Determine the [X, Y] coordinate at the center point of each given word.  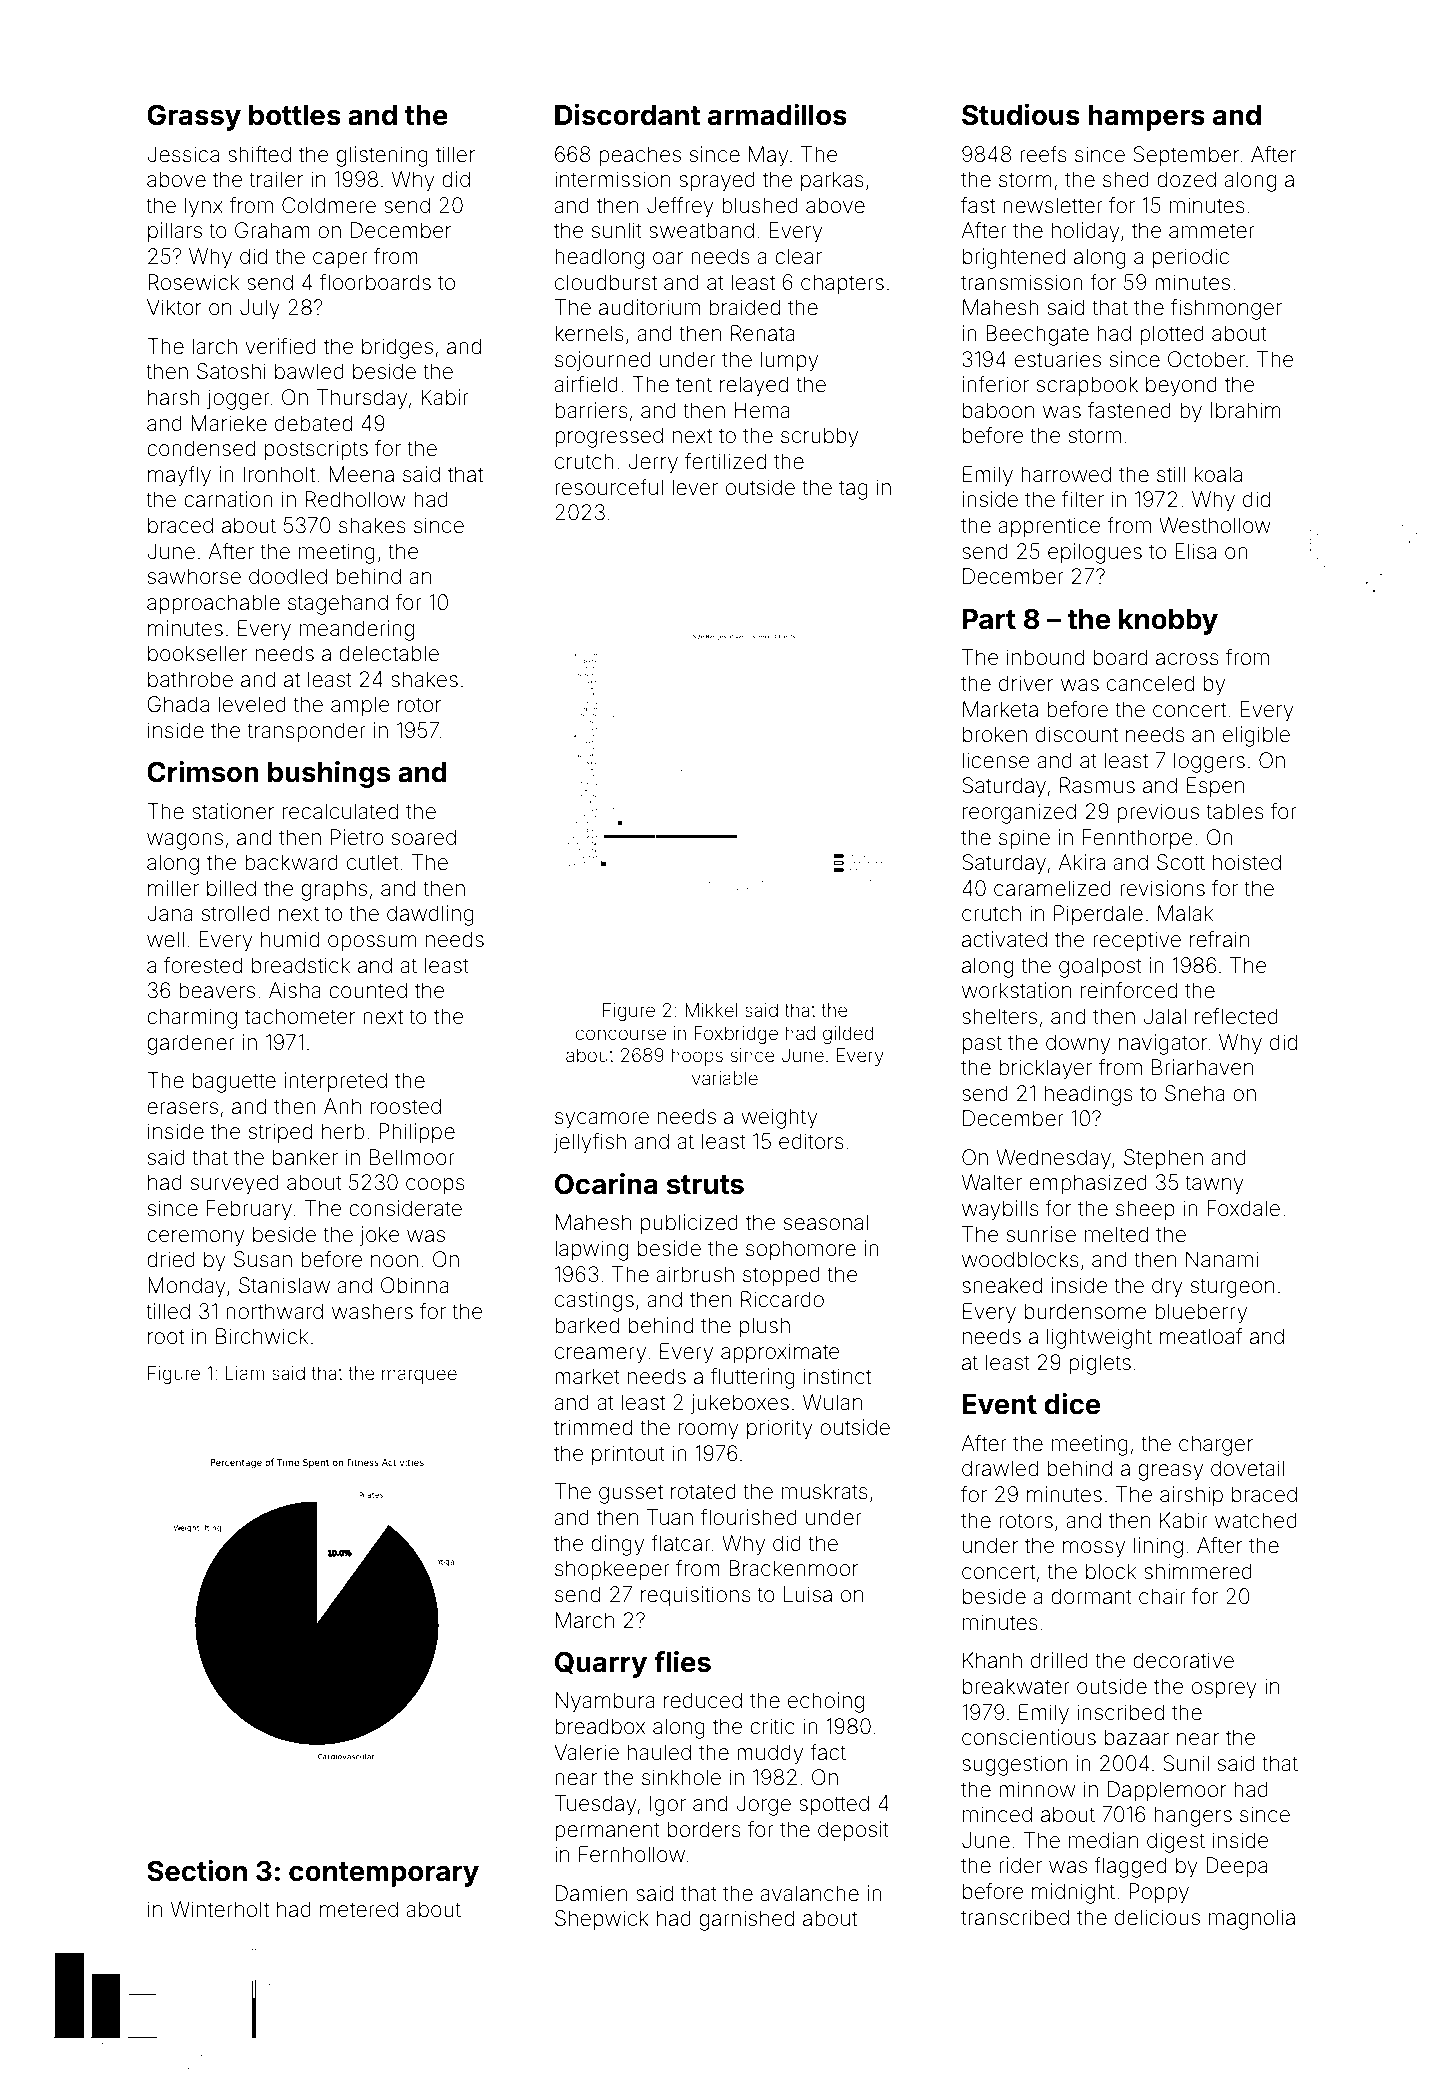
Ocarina [606, 1184]
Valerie [586, 1752]
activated [1004, 939]
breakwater [1016, 1686]
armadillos [777, 115]
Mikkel [711, 1010]
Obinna [415, 1285]
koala [1218, 474]
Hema [762, 410]
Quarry [601, 1664]
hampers [1146, 118]
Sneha [1195, 1093]
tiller [455, 154]
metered [359, 1909]
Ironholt [279, 474]
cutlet [373, 862]
